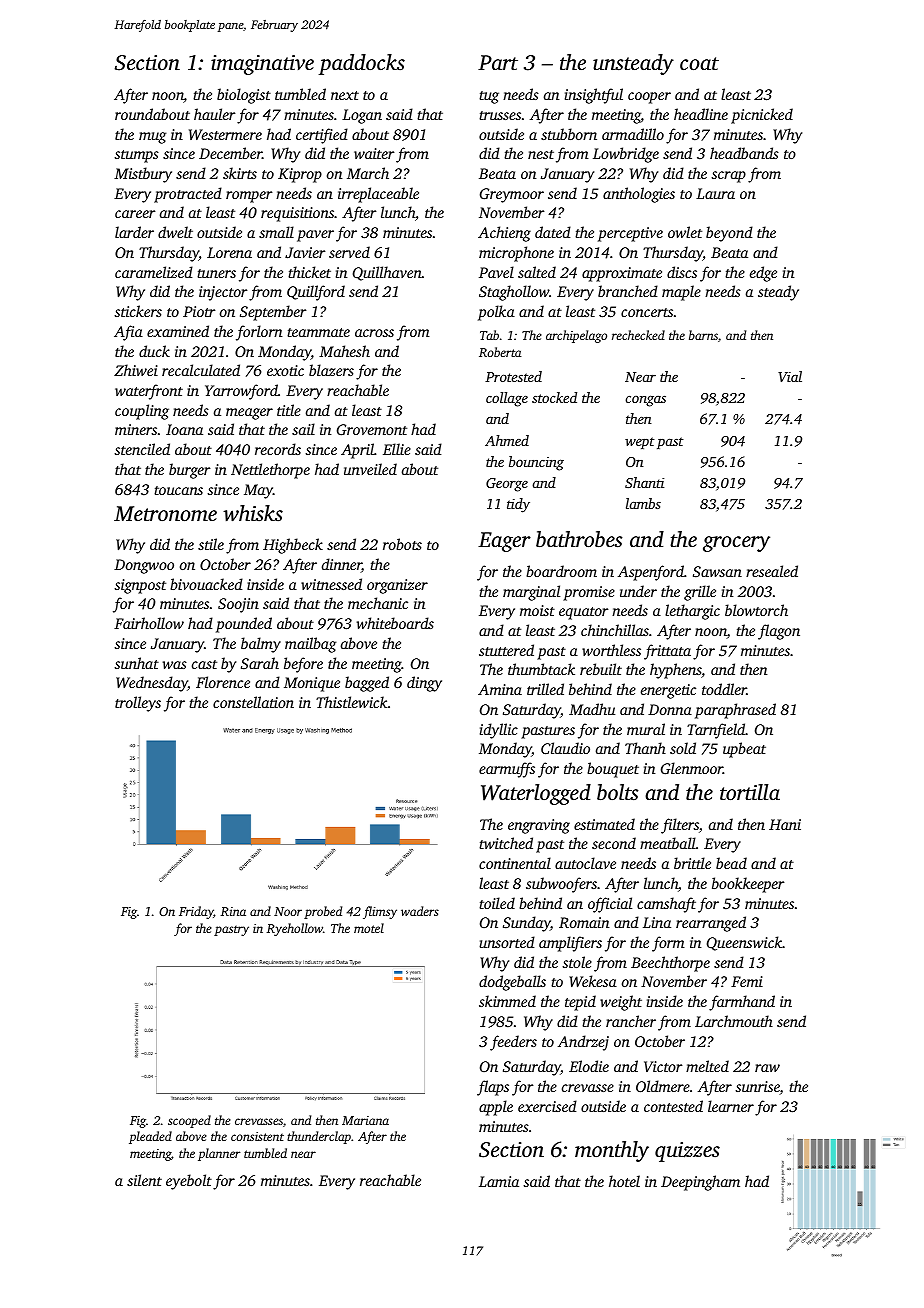 Image resolution: width=924 pixels, height=1308 pixels. Describe the element at coordinates (763, 274) in the page. I see `edge` at that location.
